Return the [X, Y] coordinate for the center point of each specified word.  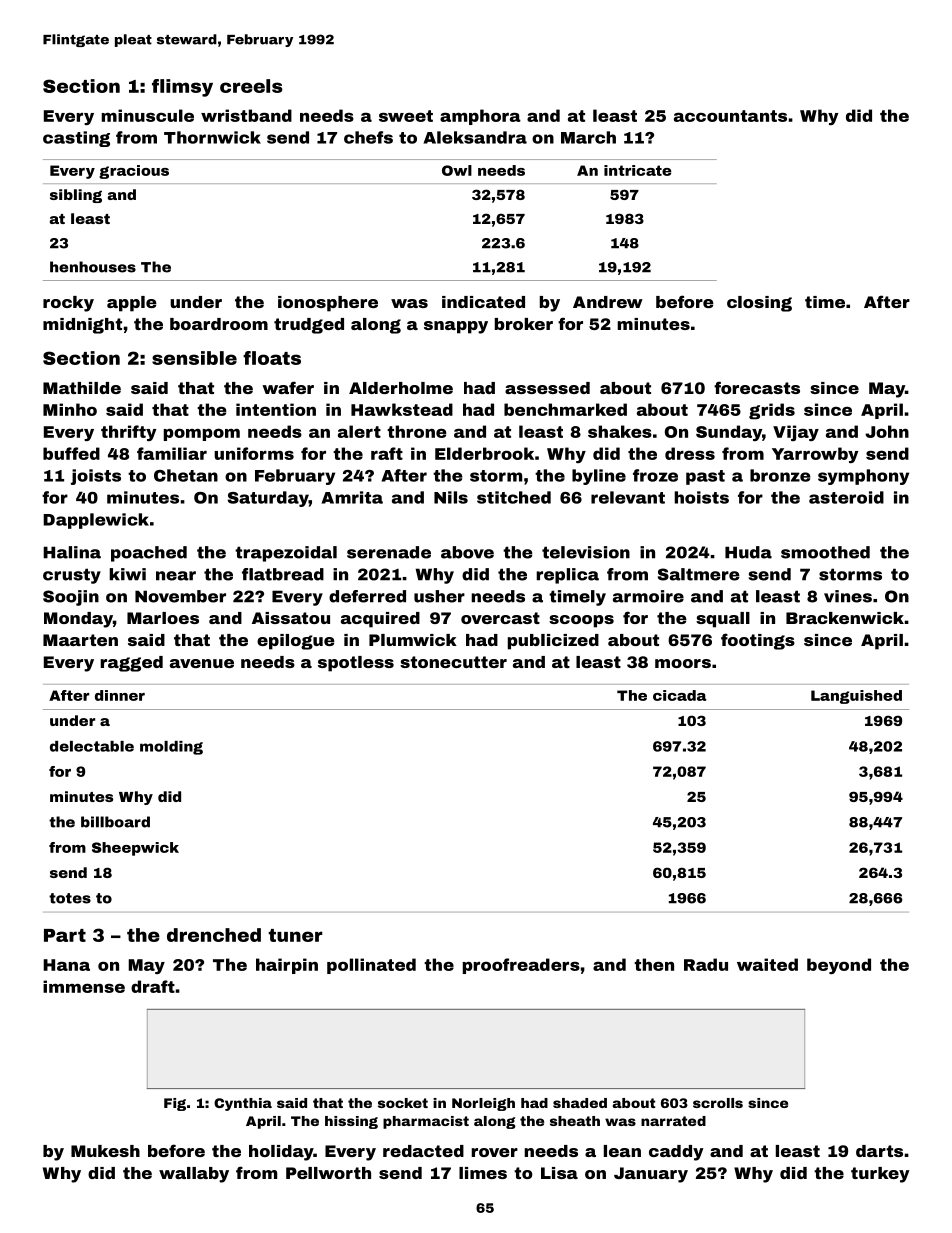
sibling [76, 196]
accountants [730, 116]
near [176, 576]
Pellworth [328, 1173]
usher [439, 596]
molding [171, 748]
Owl [457, 170]
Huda [748, 552]
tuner [295, 935]
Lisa [559, 1173]
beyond [839, 966]
